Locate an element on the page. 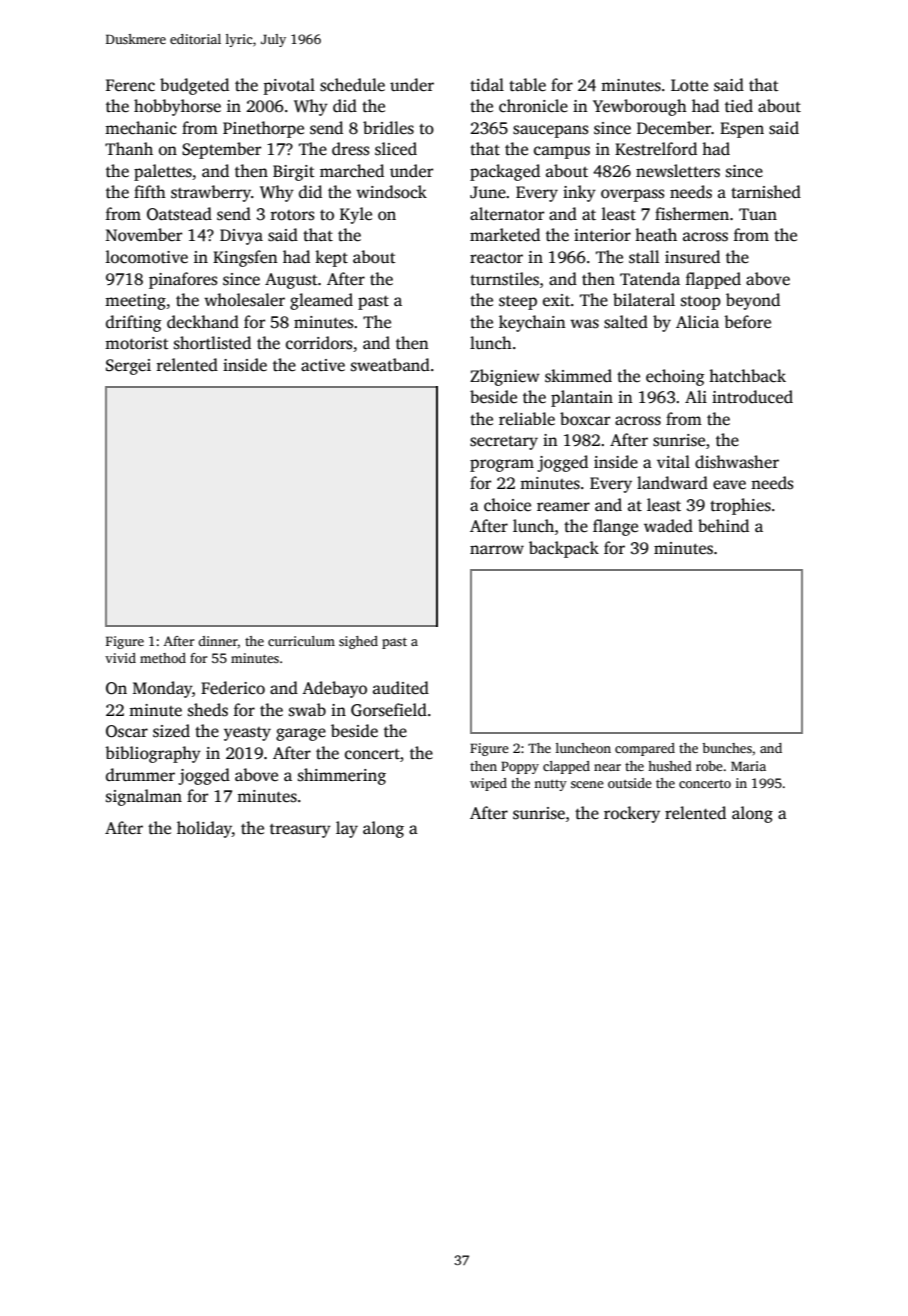  holiday is located at coordinates (204, 829).
